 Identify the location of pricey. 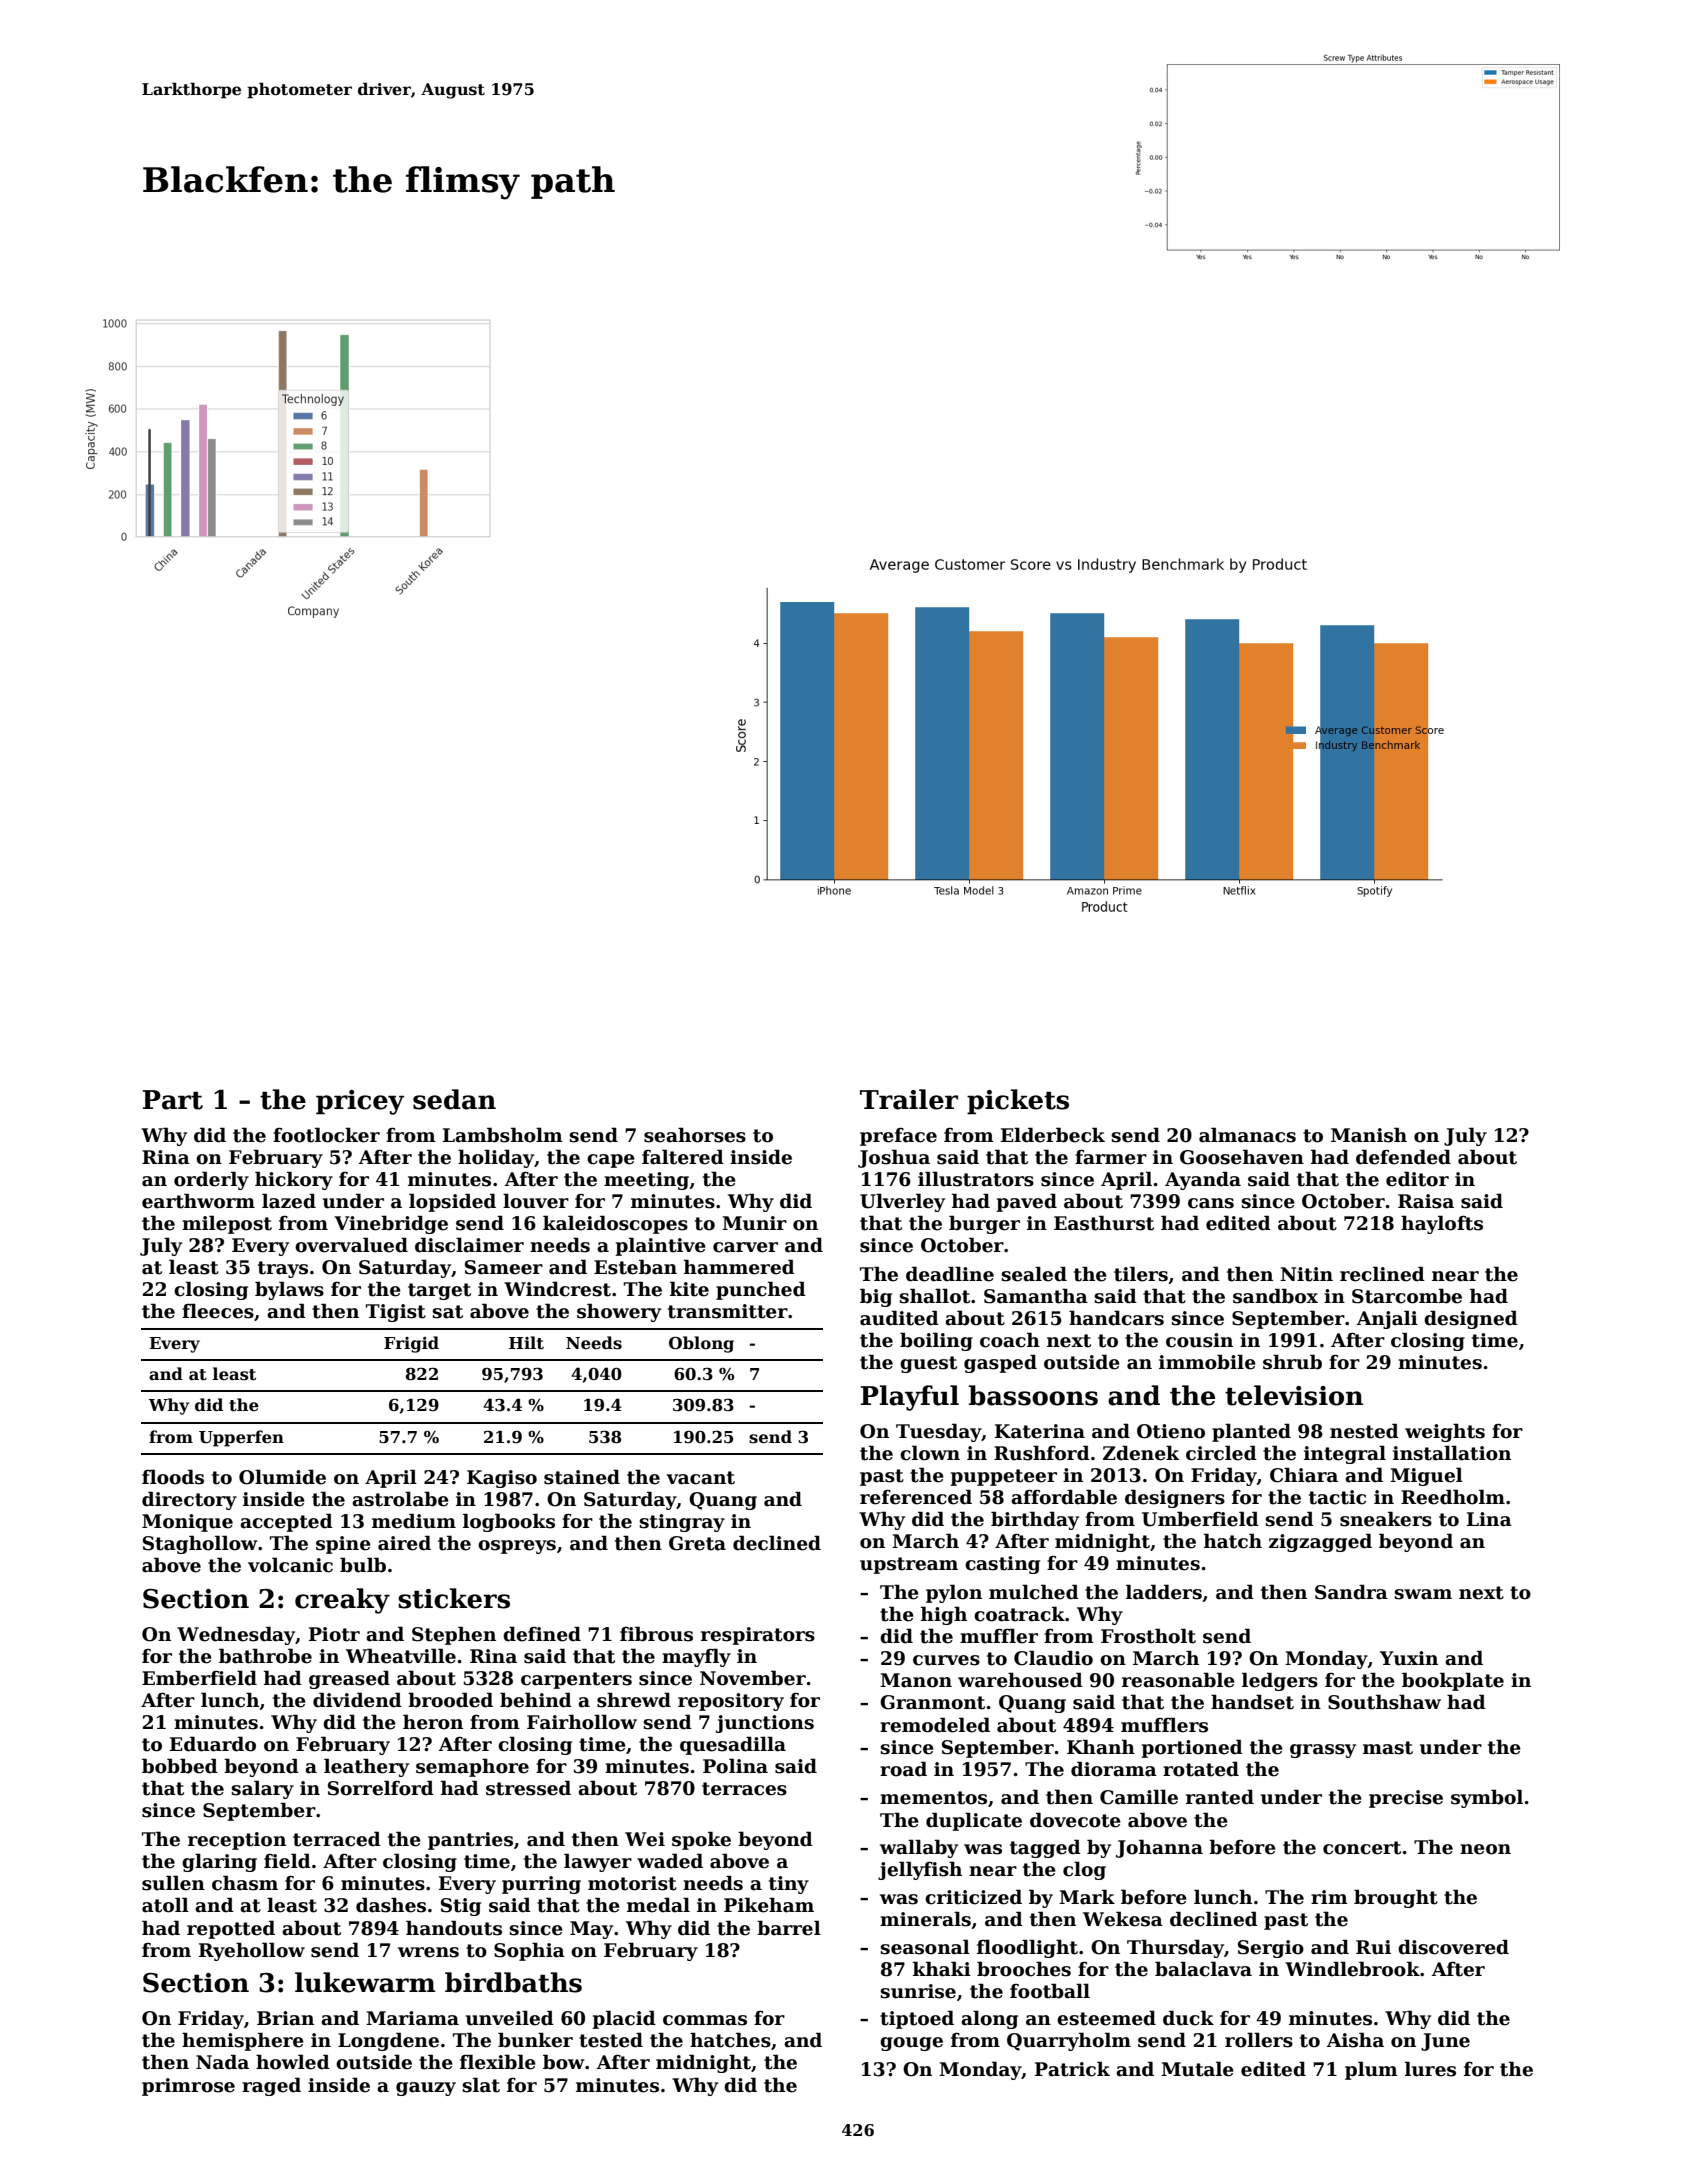
(360, 1102).
